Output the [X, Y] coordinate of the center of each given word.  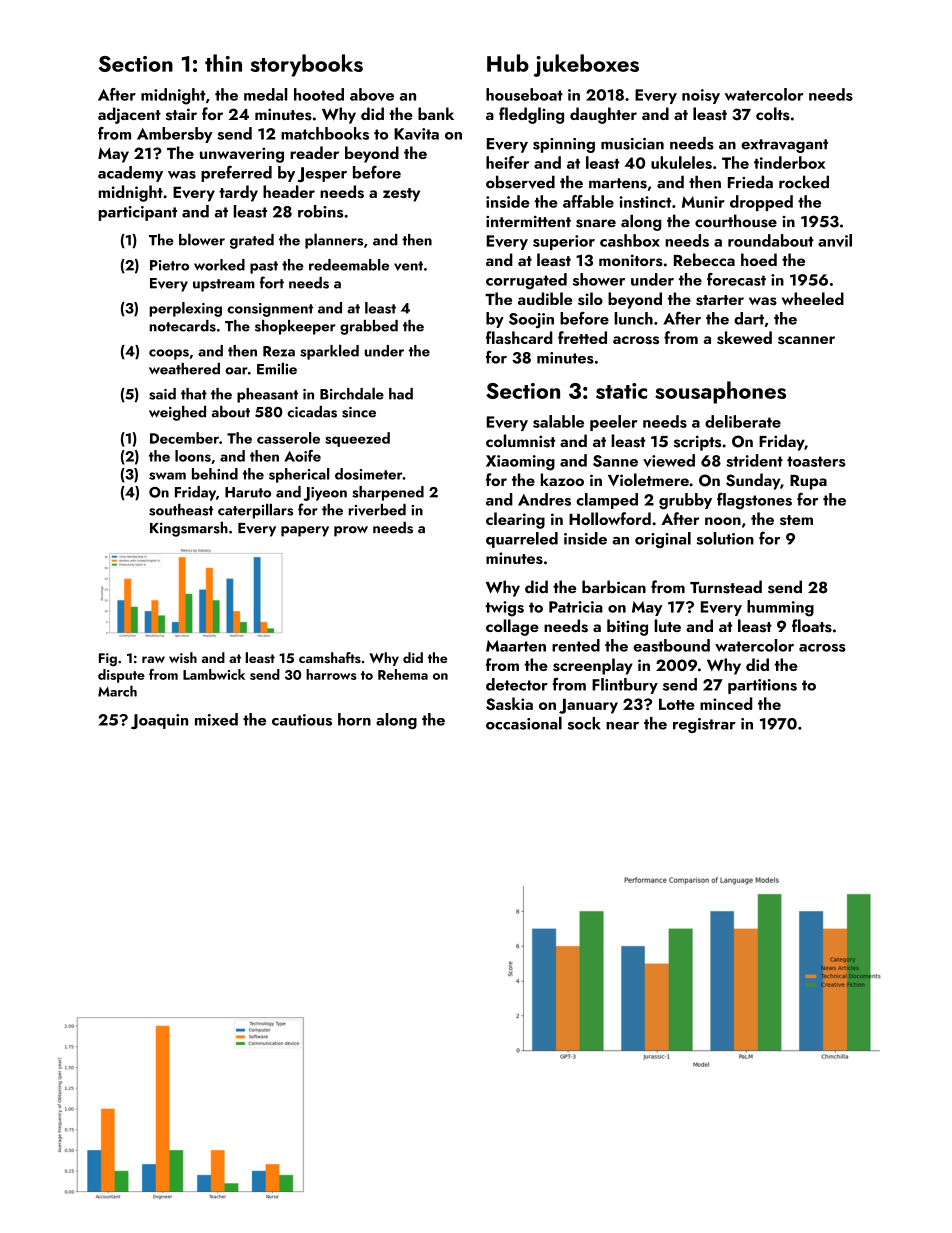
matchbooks [325, 133]
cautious [302, 720]
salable [558, 421]
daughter [603, 115]
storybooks [307, 65]
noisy [701, 96]
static [621, 391]
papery [305, 531]
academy [130, 174]
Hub [508, 63]
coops [169, 354]
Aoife [302, 456]
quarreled [522, 540]
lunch [633, 318]
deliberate [743, 421]
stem [796, 520]
